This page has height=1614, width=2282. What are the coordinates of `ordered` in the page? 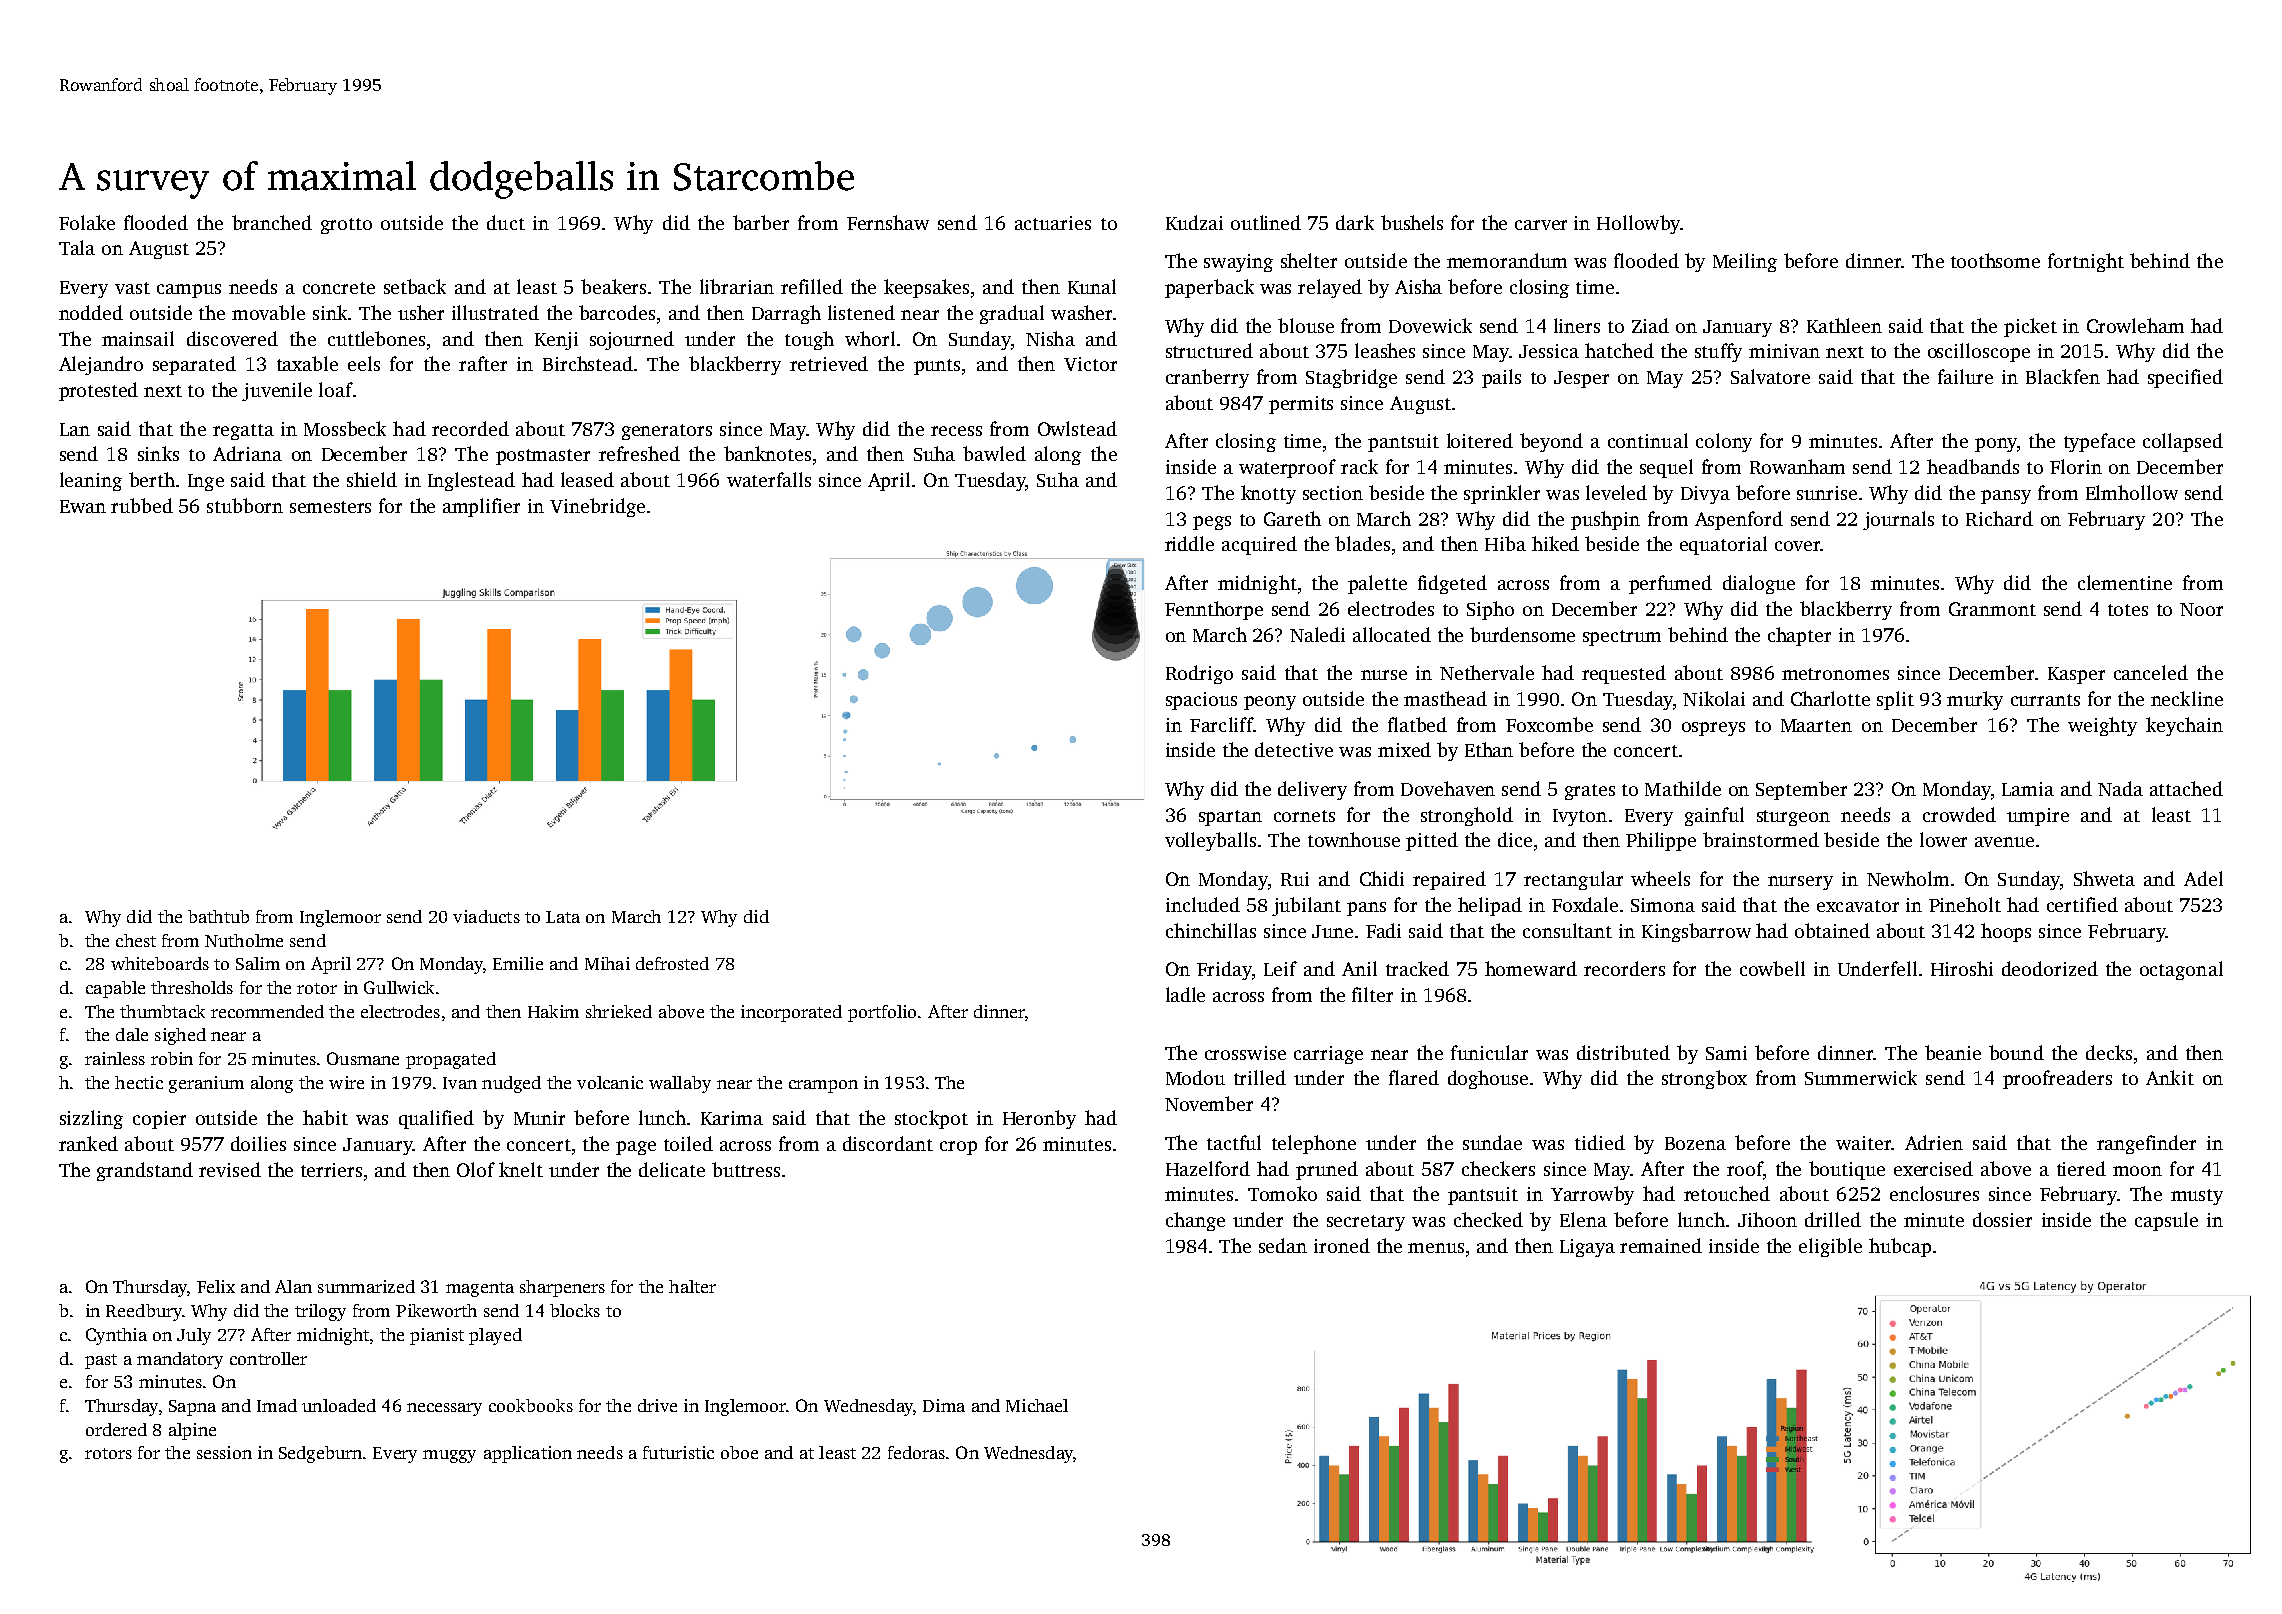 It's located at (116, 1429).
